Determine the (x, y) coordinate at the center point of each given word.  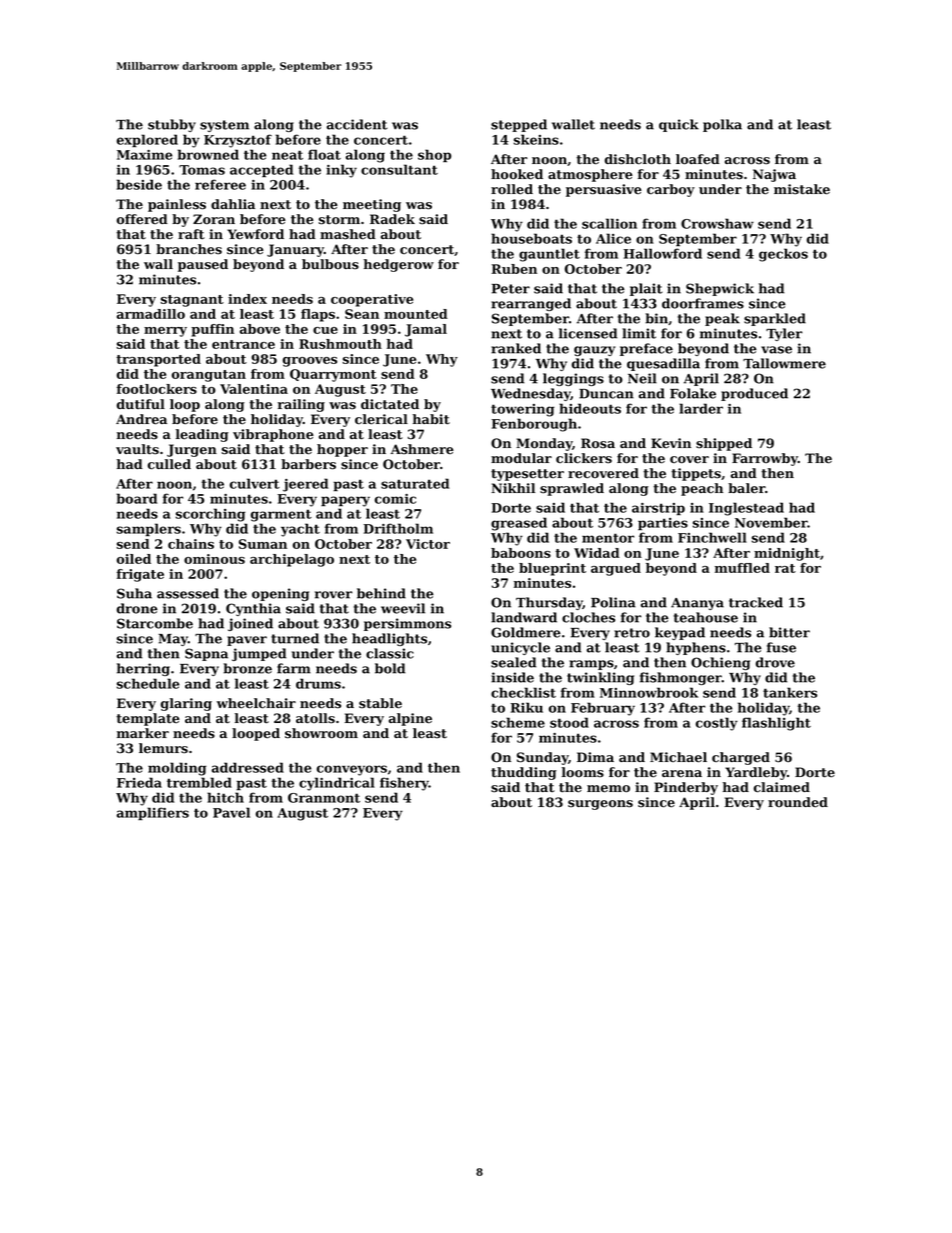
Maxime (145, 155)
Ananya (697, 604)
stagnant (192, 301)
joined (250, 624)
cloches (588, 617)
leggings (573, 379)
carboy (671, 190)
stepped (519, 125)
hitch (225, 797)
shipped (724, 444)
